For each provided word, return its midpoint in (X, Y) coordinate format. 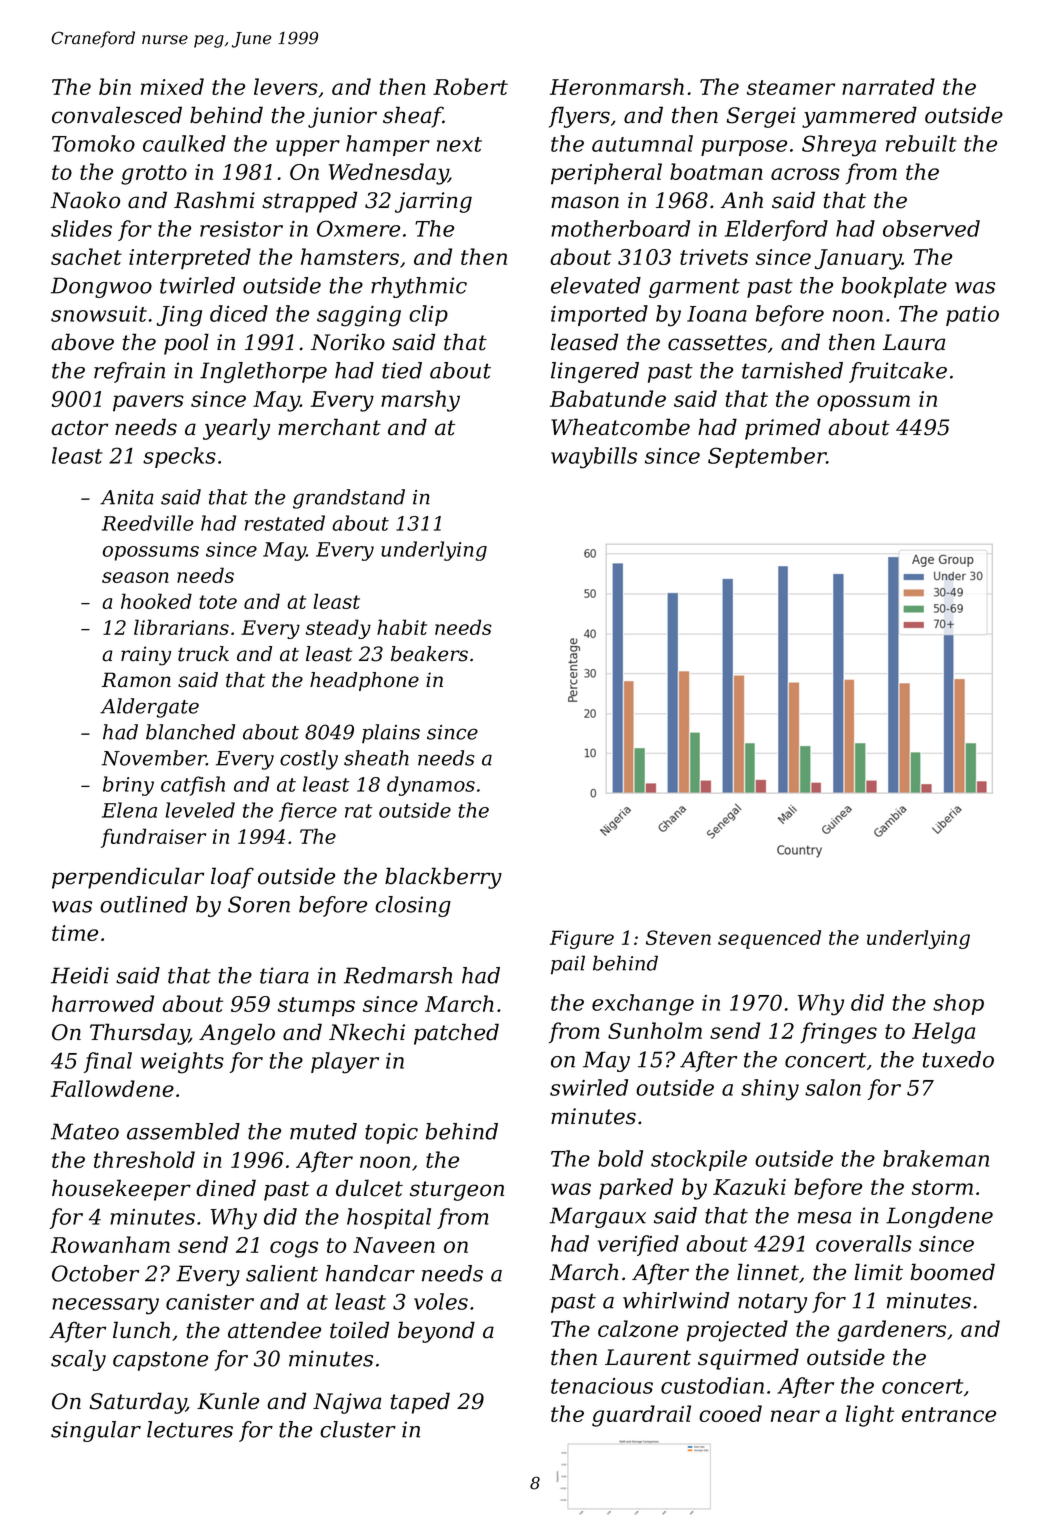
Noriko (348, 342)
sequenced (769, 939)
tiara (284, 975)
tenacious (602, 1386)
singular (96, 1431)
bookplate (894, 287)
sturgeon (457, 1191)
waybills (594, 458)
